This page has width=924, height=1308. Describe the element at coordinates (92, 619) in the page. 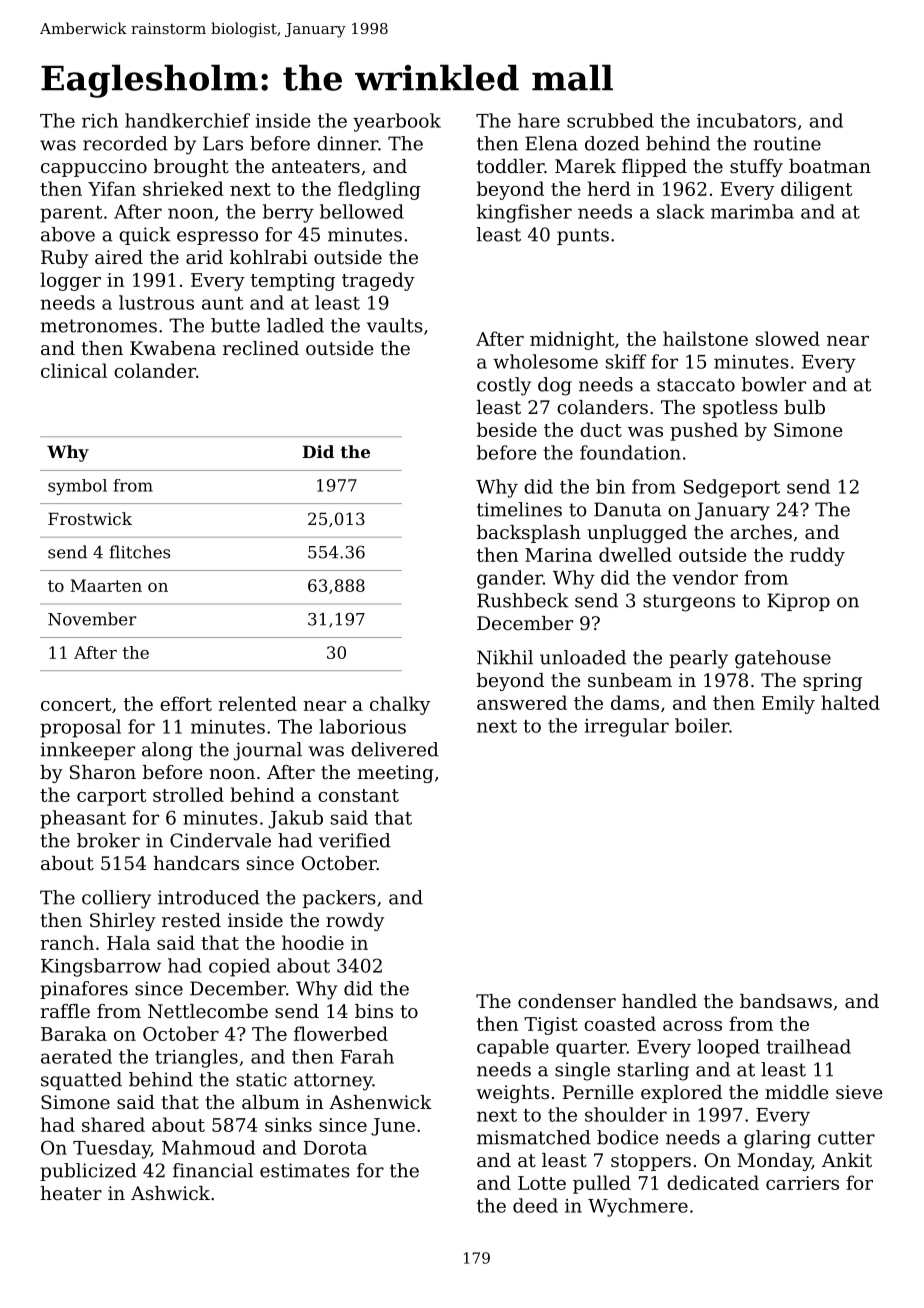

I see `November` at that location.
